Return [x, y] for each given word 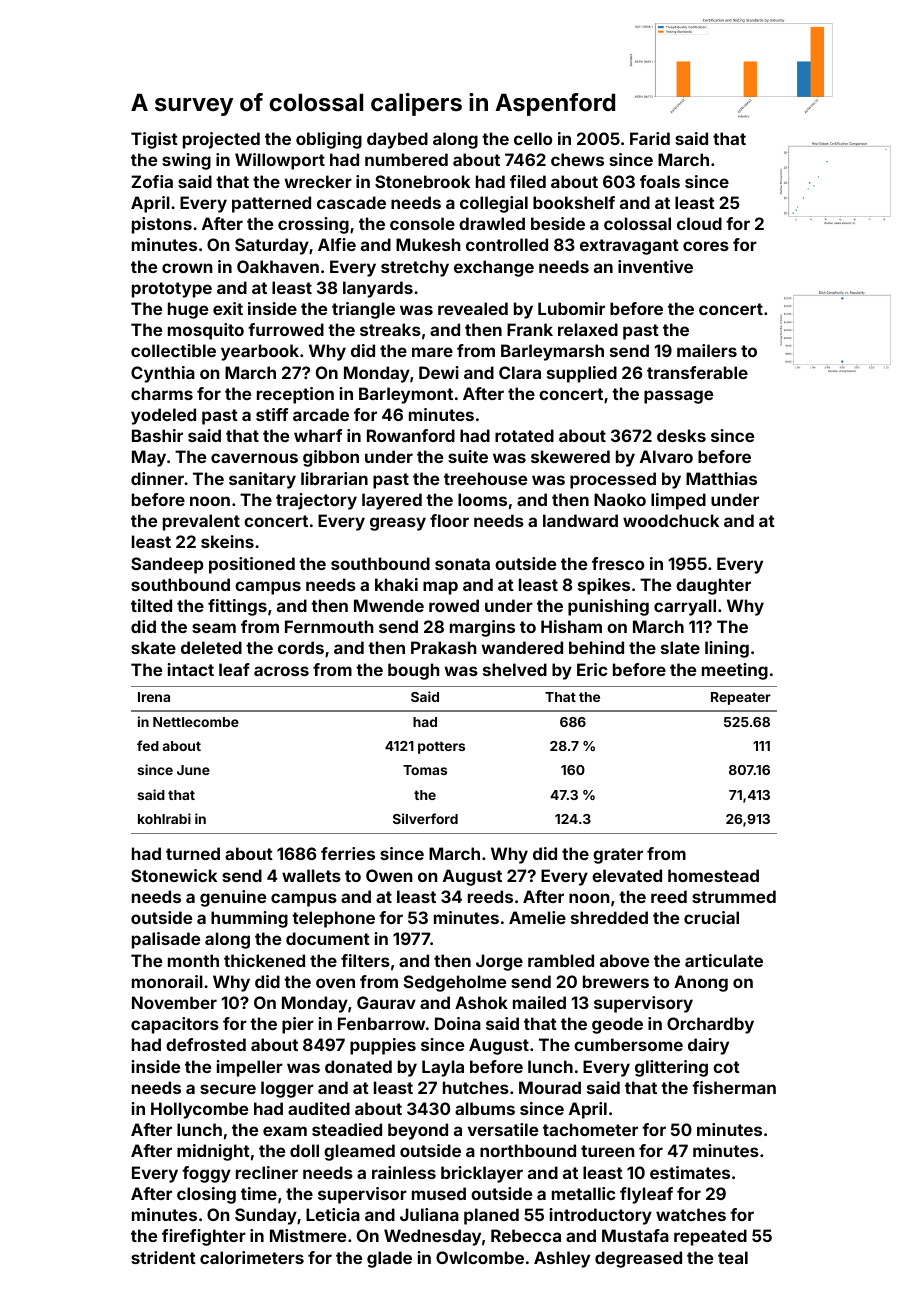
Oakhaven [278, 266]
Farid [650, 138]
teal [733, 1257]
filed [528, 181]
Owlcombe [480, 1257]
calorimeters [252, 1257]
